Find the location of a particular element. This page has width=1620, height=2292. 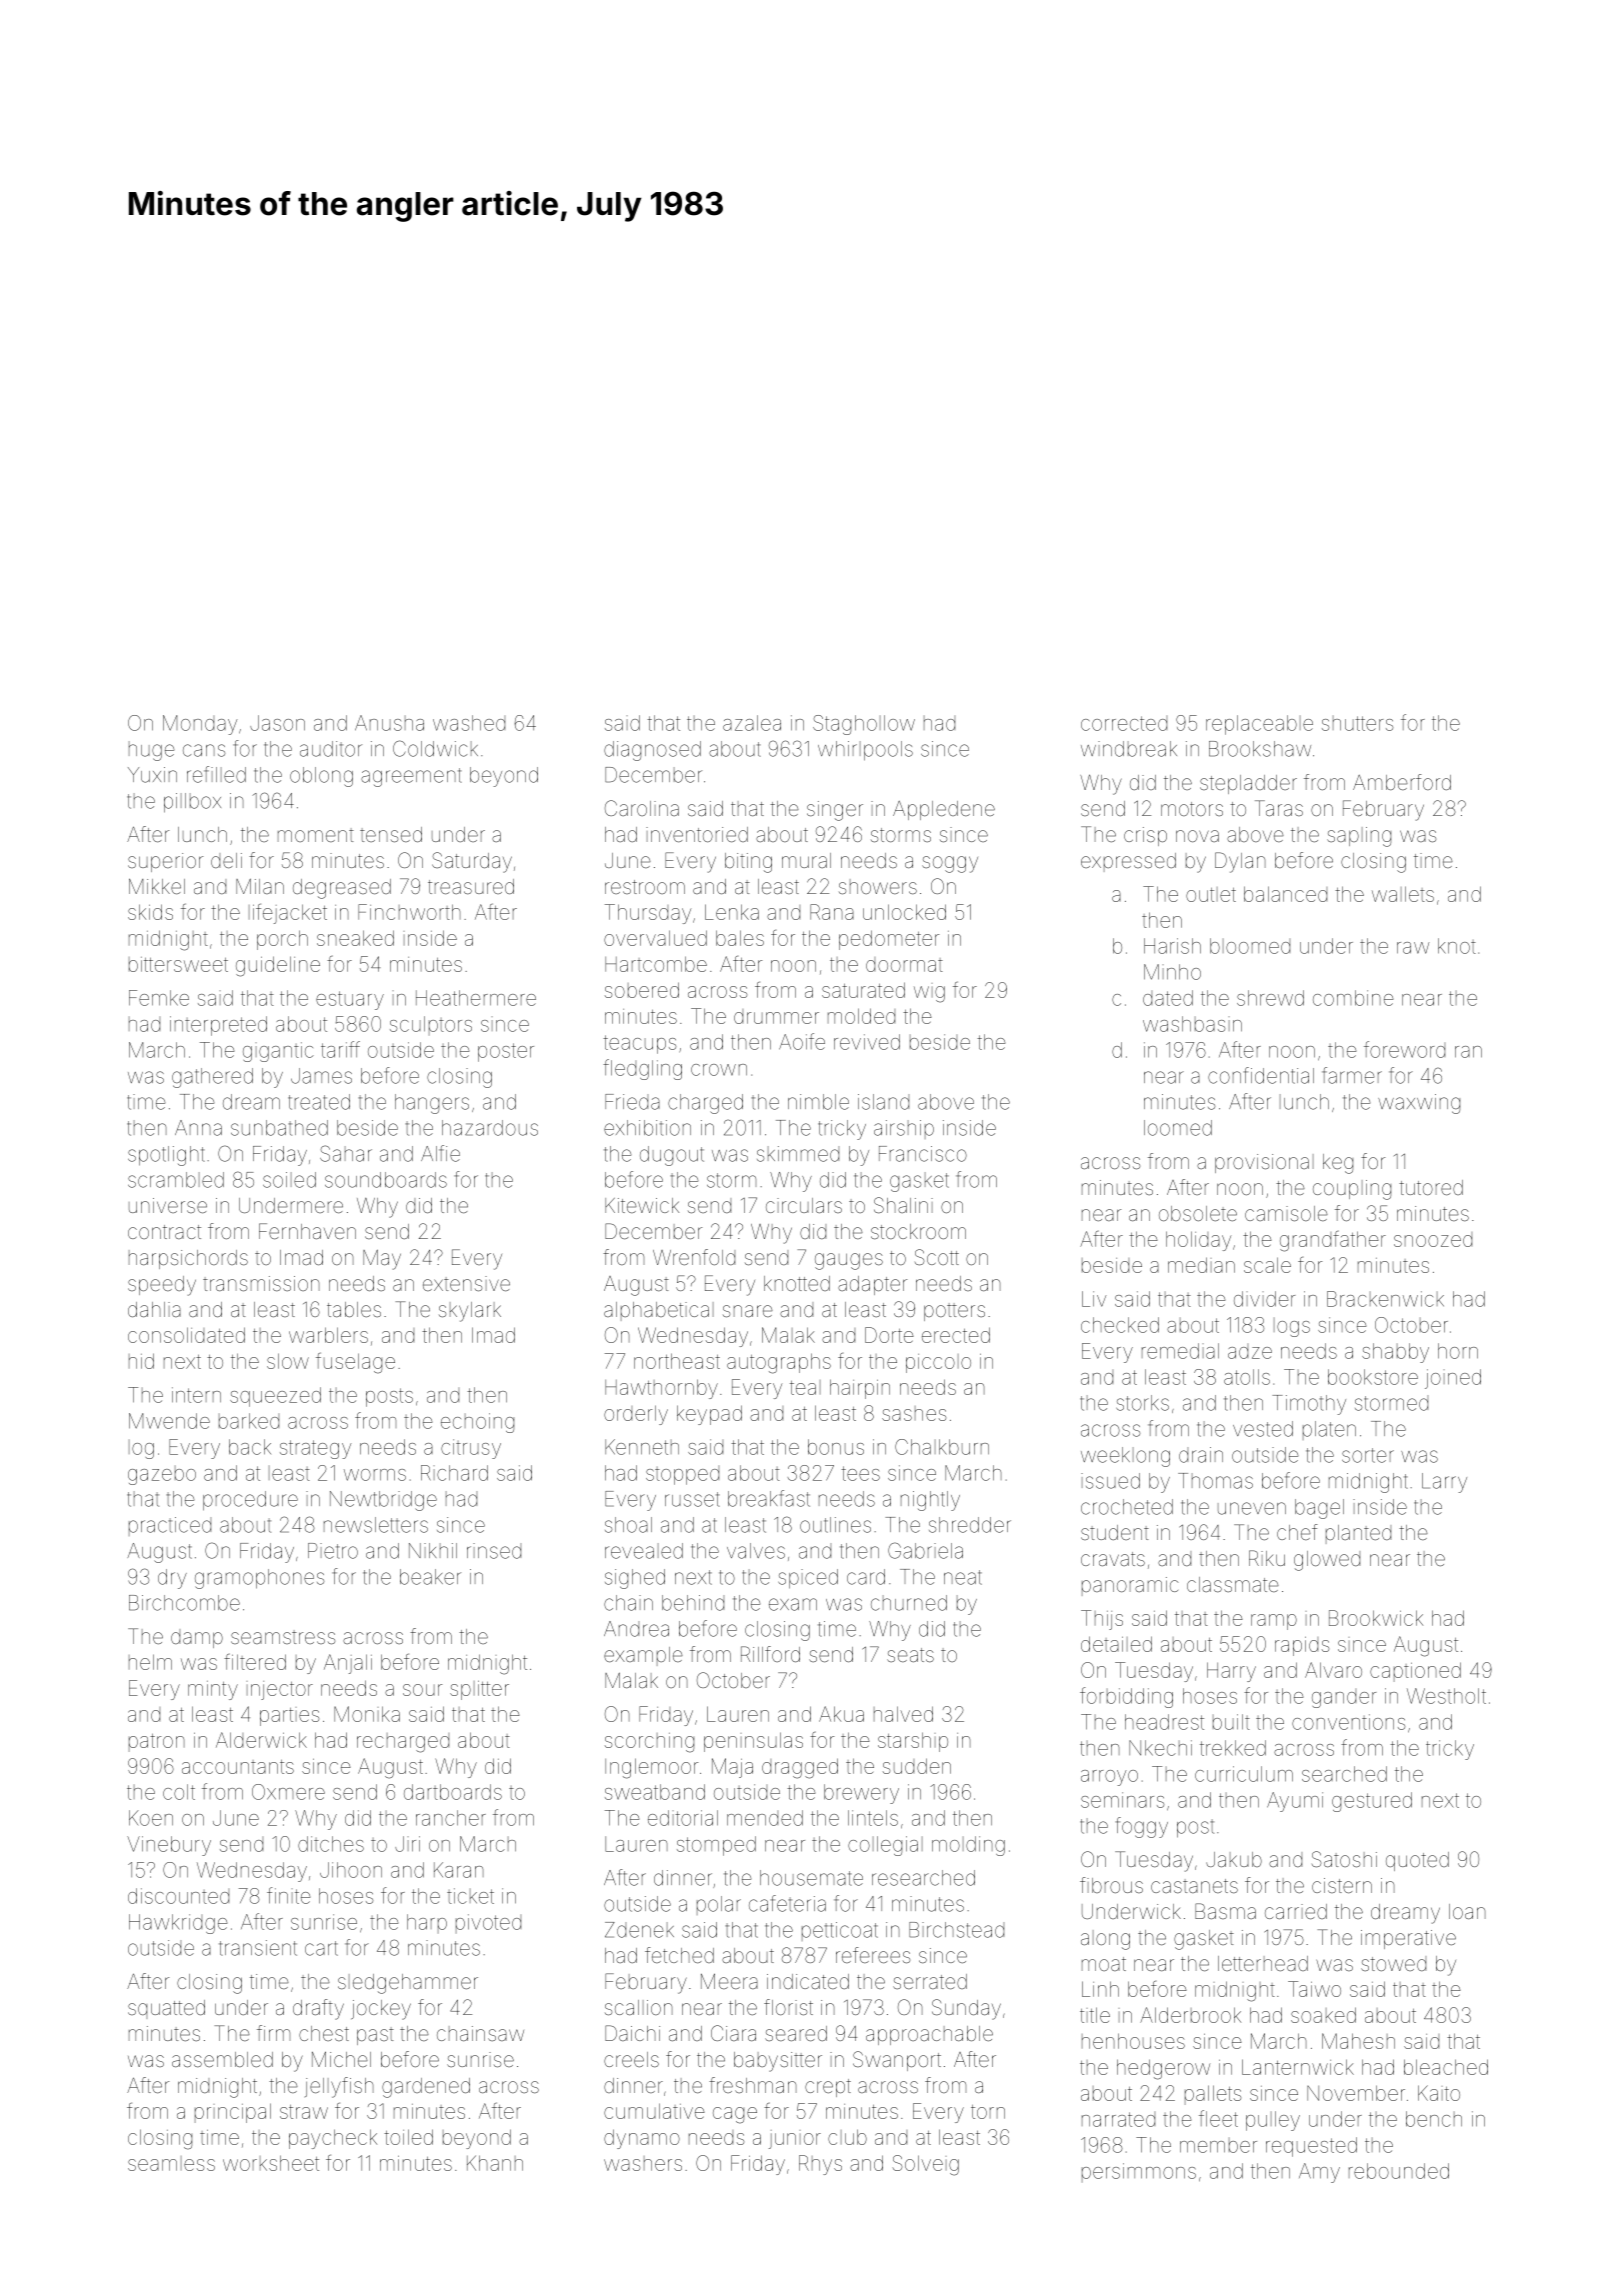

minty is located at coordinates (213, 1690).
